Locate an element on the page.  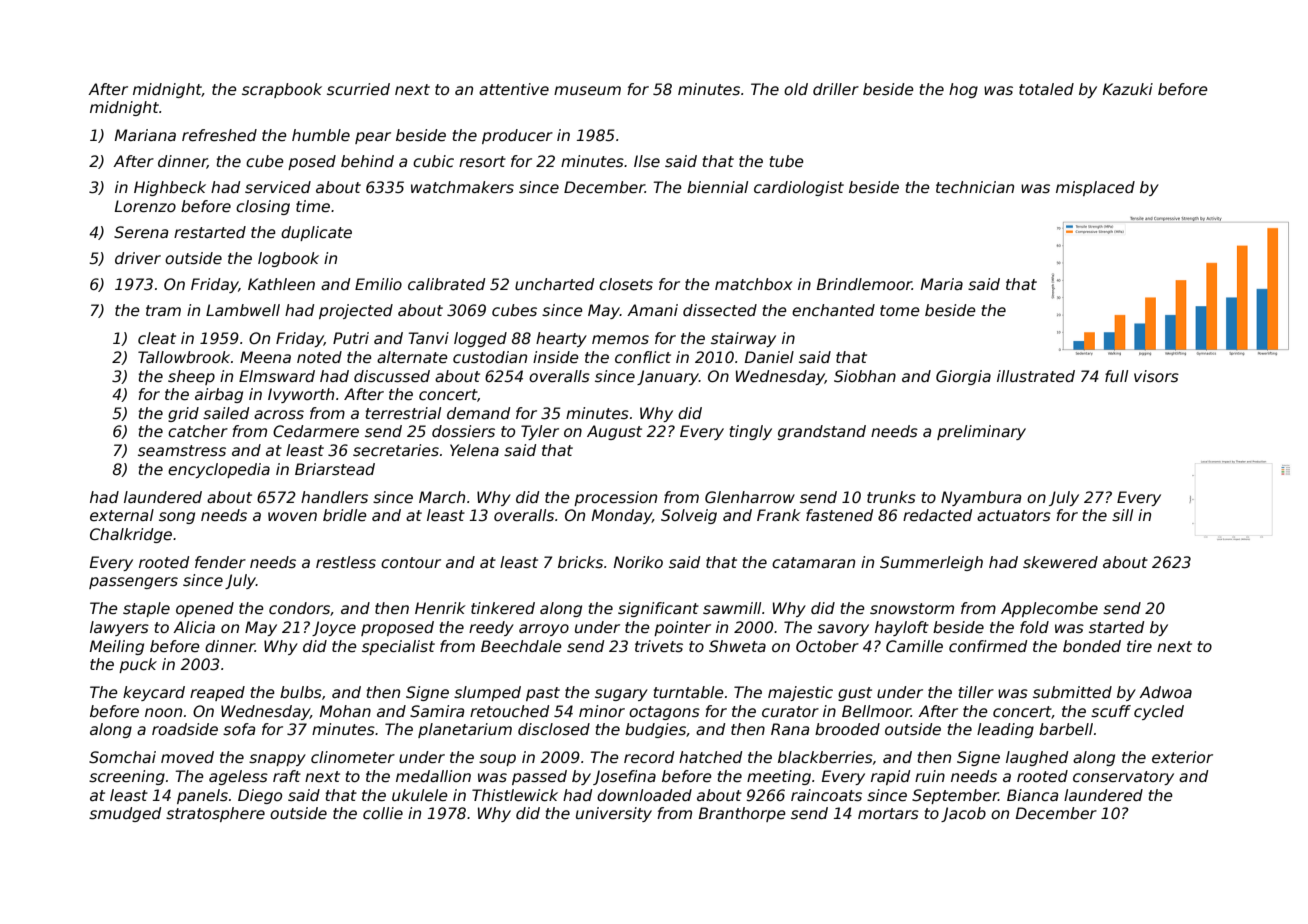
Branthorpe is located at coordinates (742, 814).
